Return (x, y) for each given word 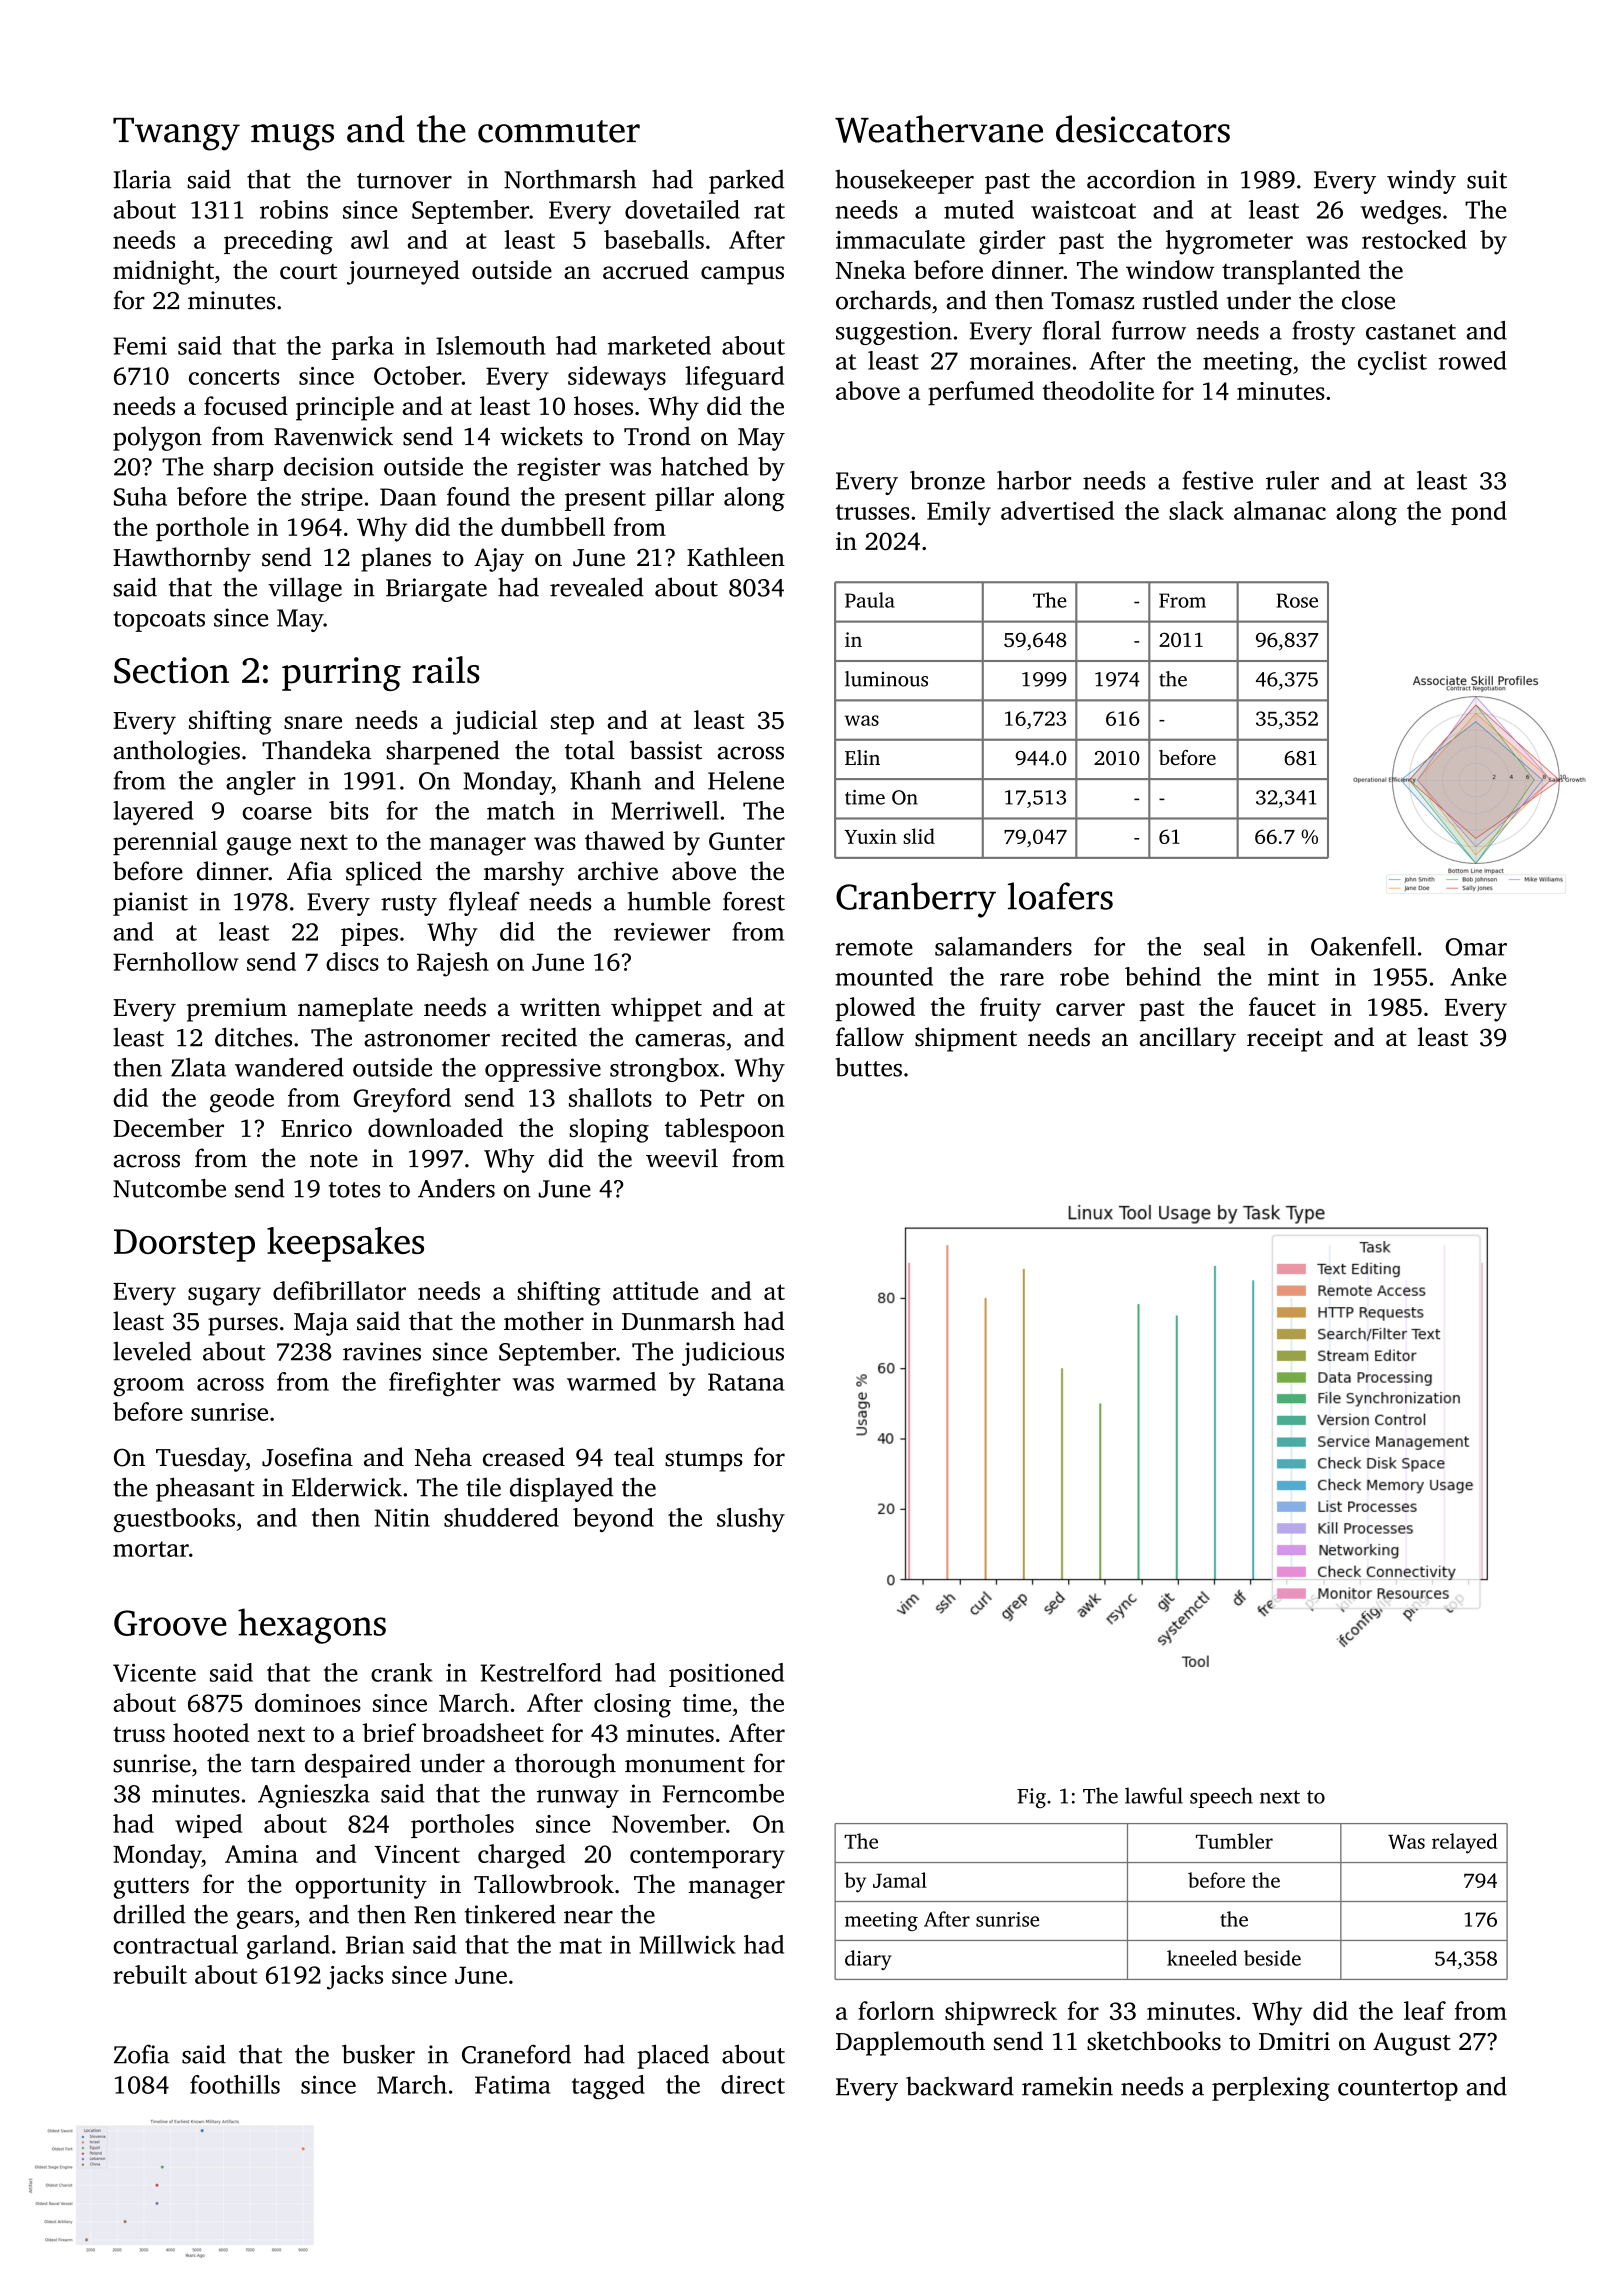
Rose (1297, 600)
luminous (886, 679)
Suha (140, 496)
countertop (1398, 2090)
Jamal (900, 1880)
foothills (235, 2084)
